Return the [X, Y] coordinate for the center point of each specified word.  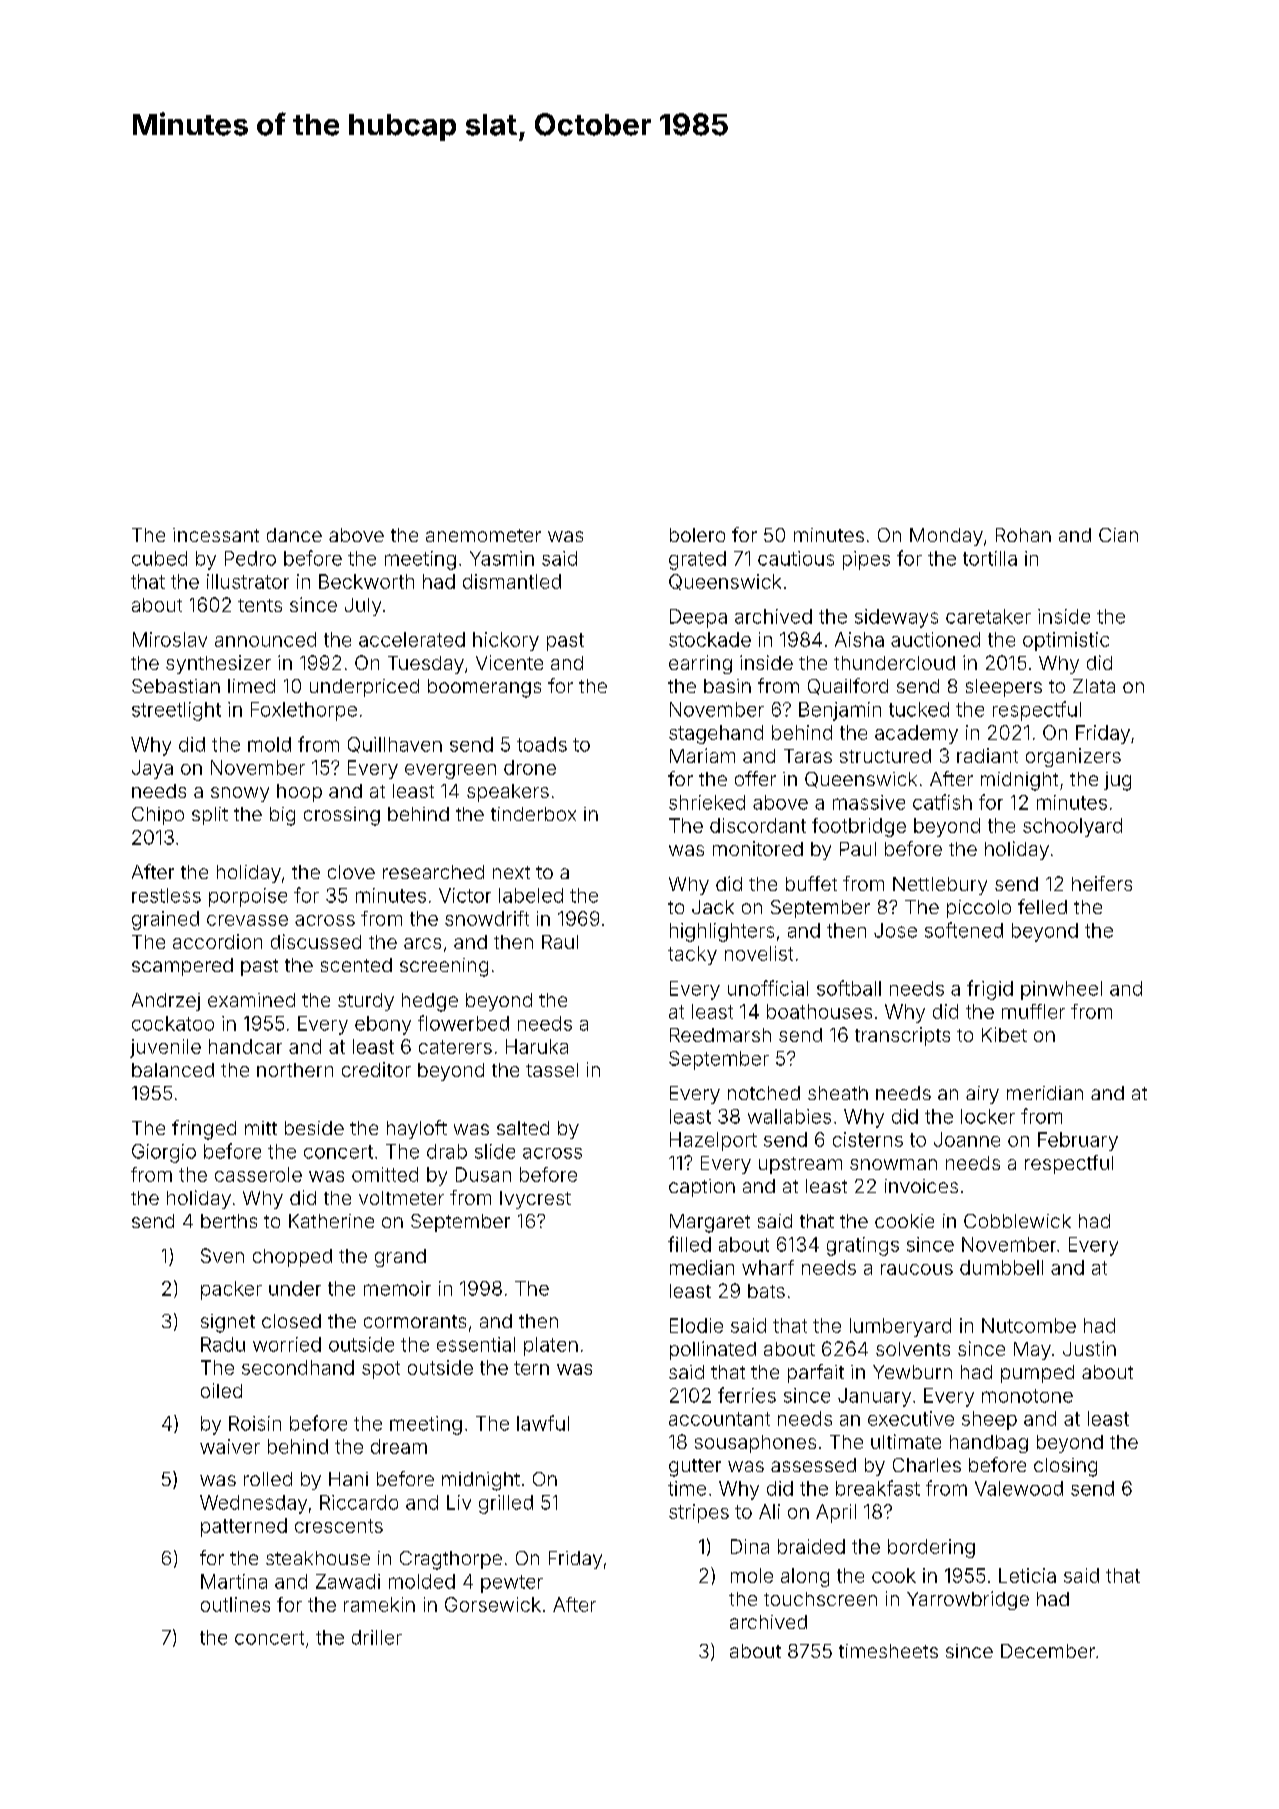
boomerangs [484, 688]
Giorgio [164, 1153]
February [1078, 1141]
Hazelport [713, 1141]
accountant [719, 1419]
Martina [234, 1581]
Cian [1118, 535]
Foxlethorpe [304, 711]
